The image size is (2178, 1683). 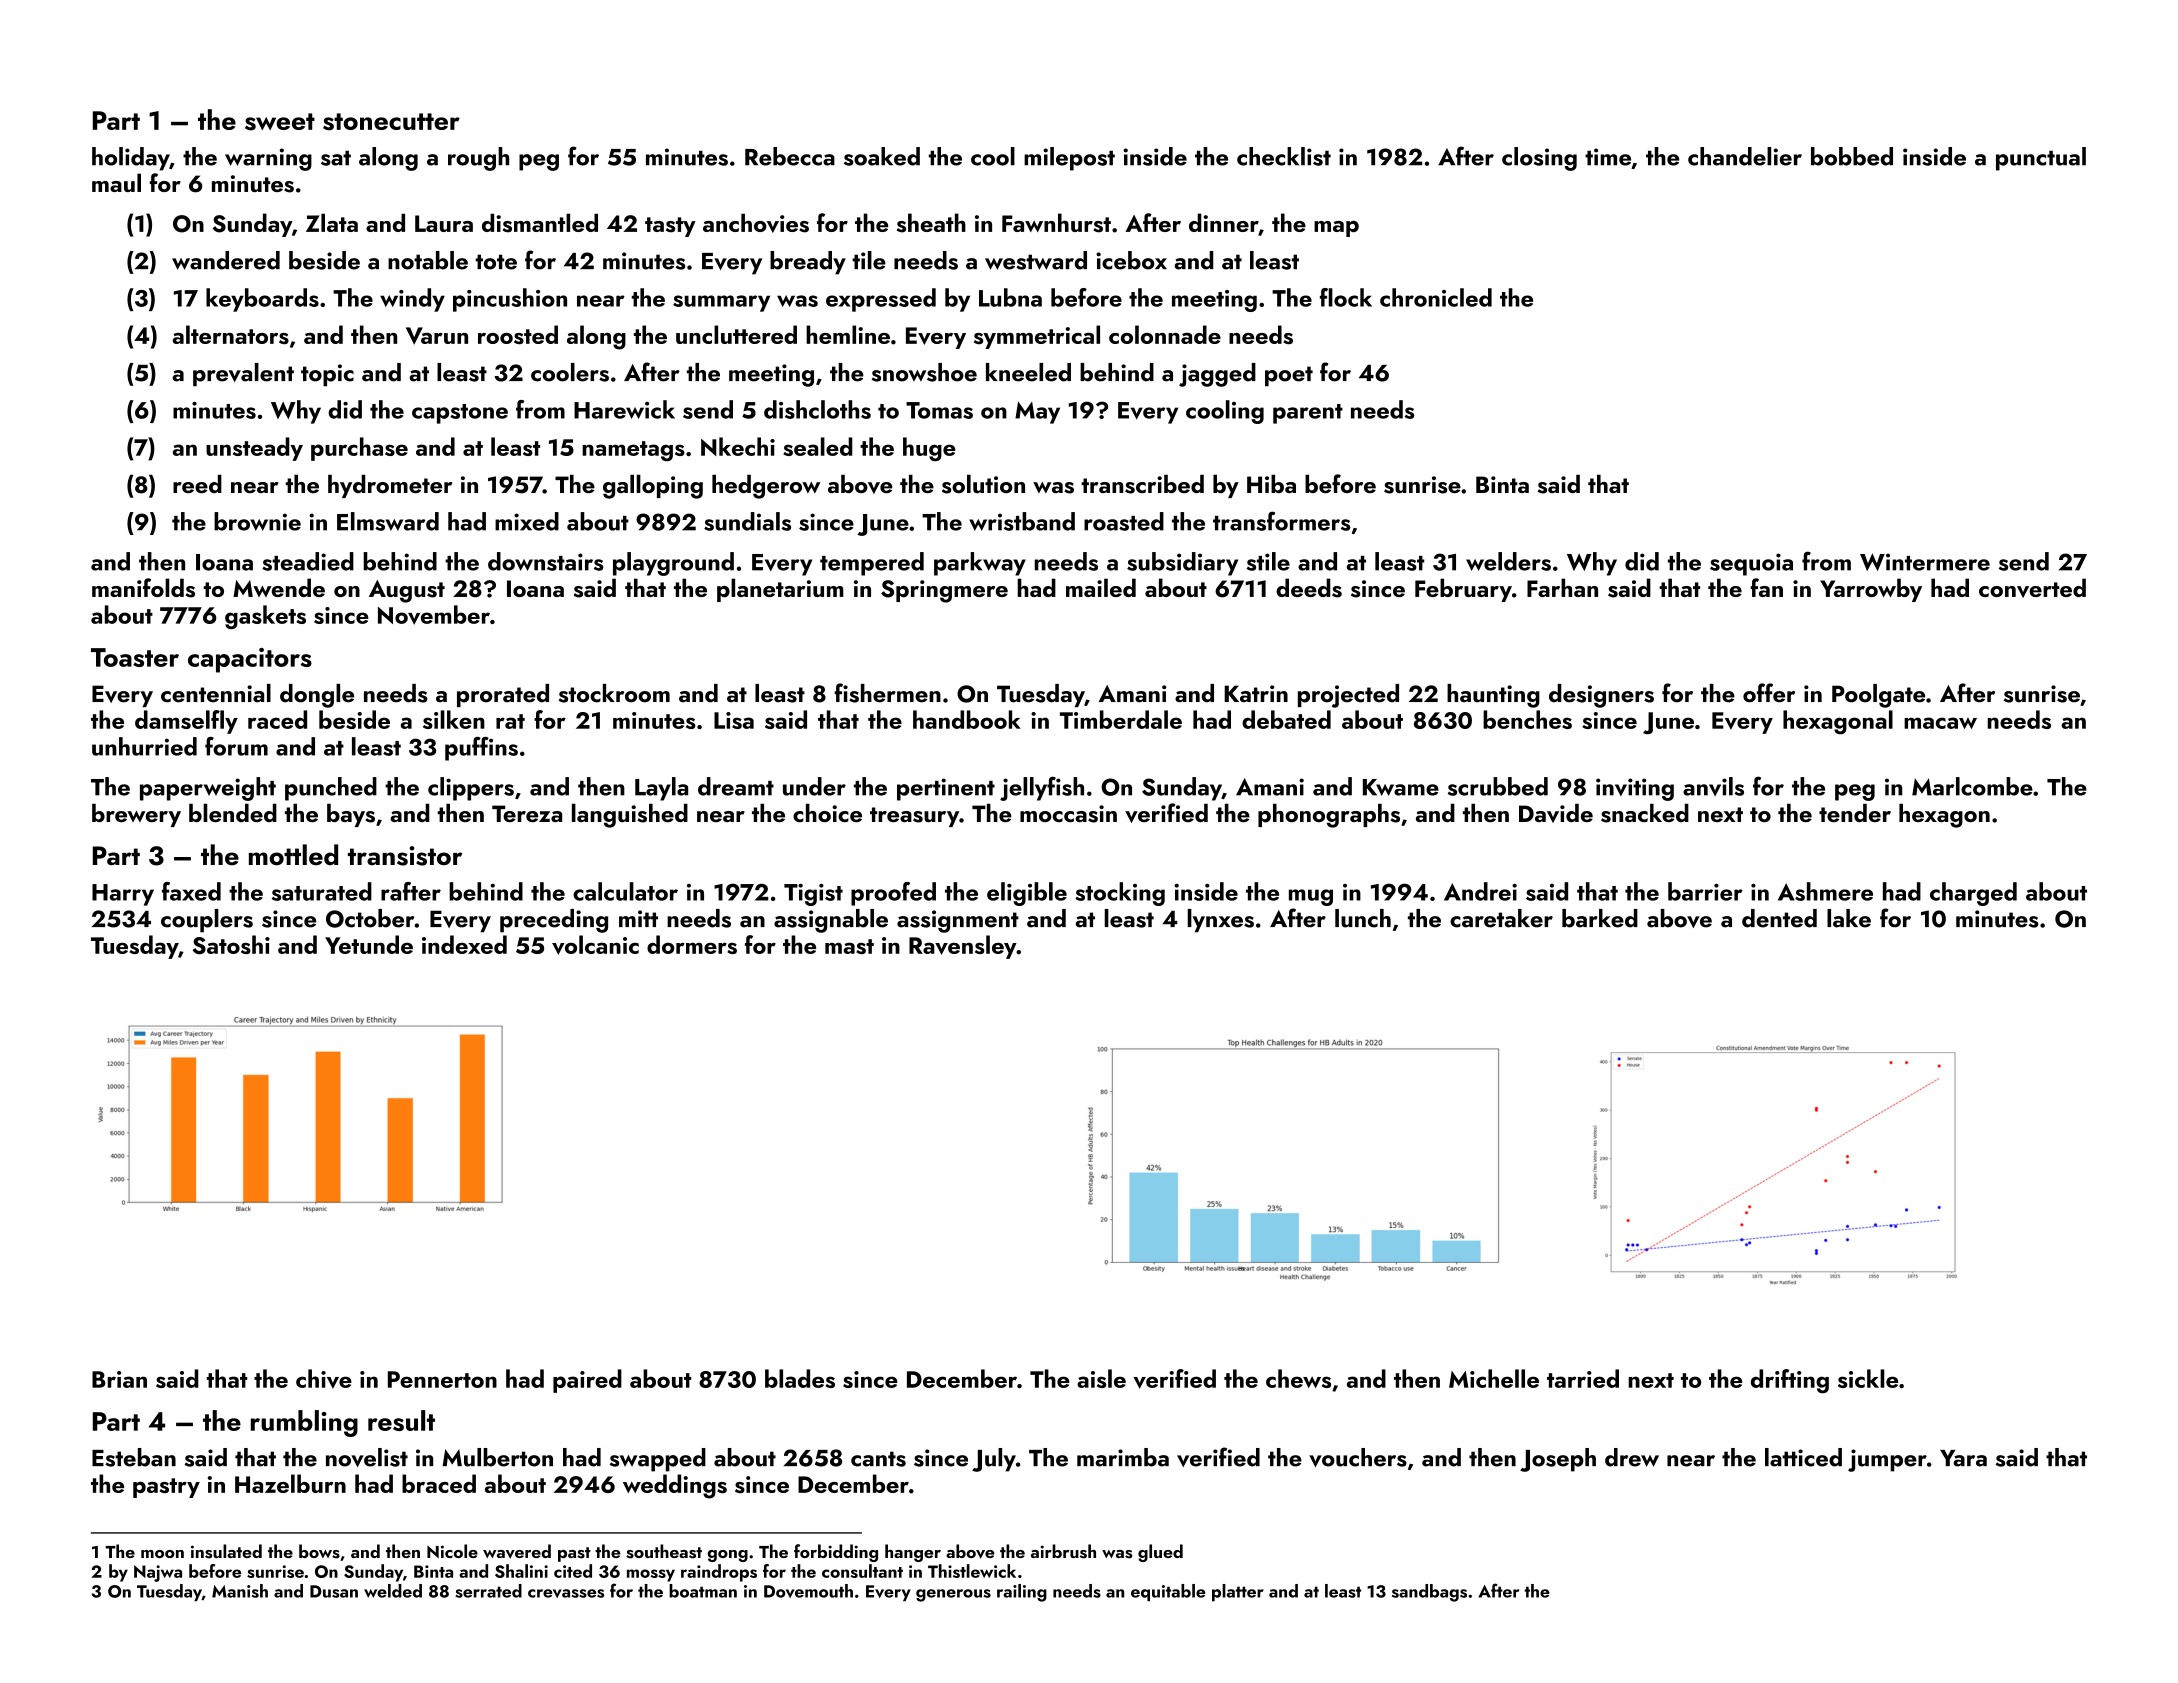 I want to click on chews, so click(x=1298, y=1378).
